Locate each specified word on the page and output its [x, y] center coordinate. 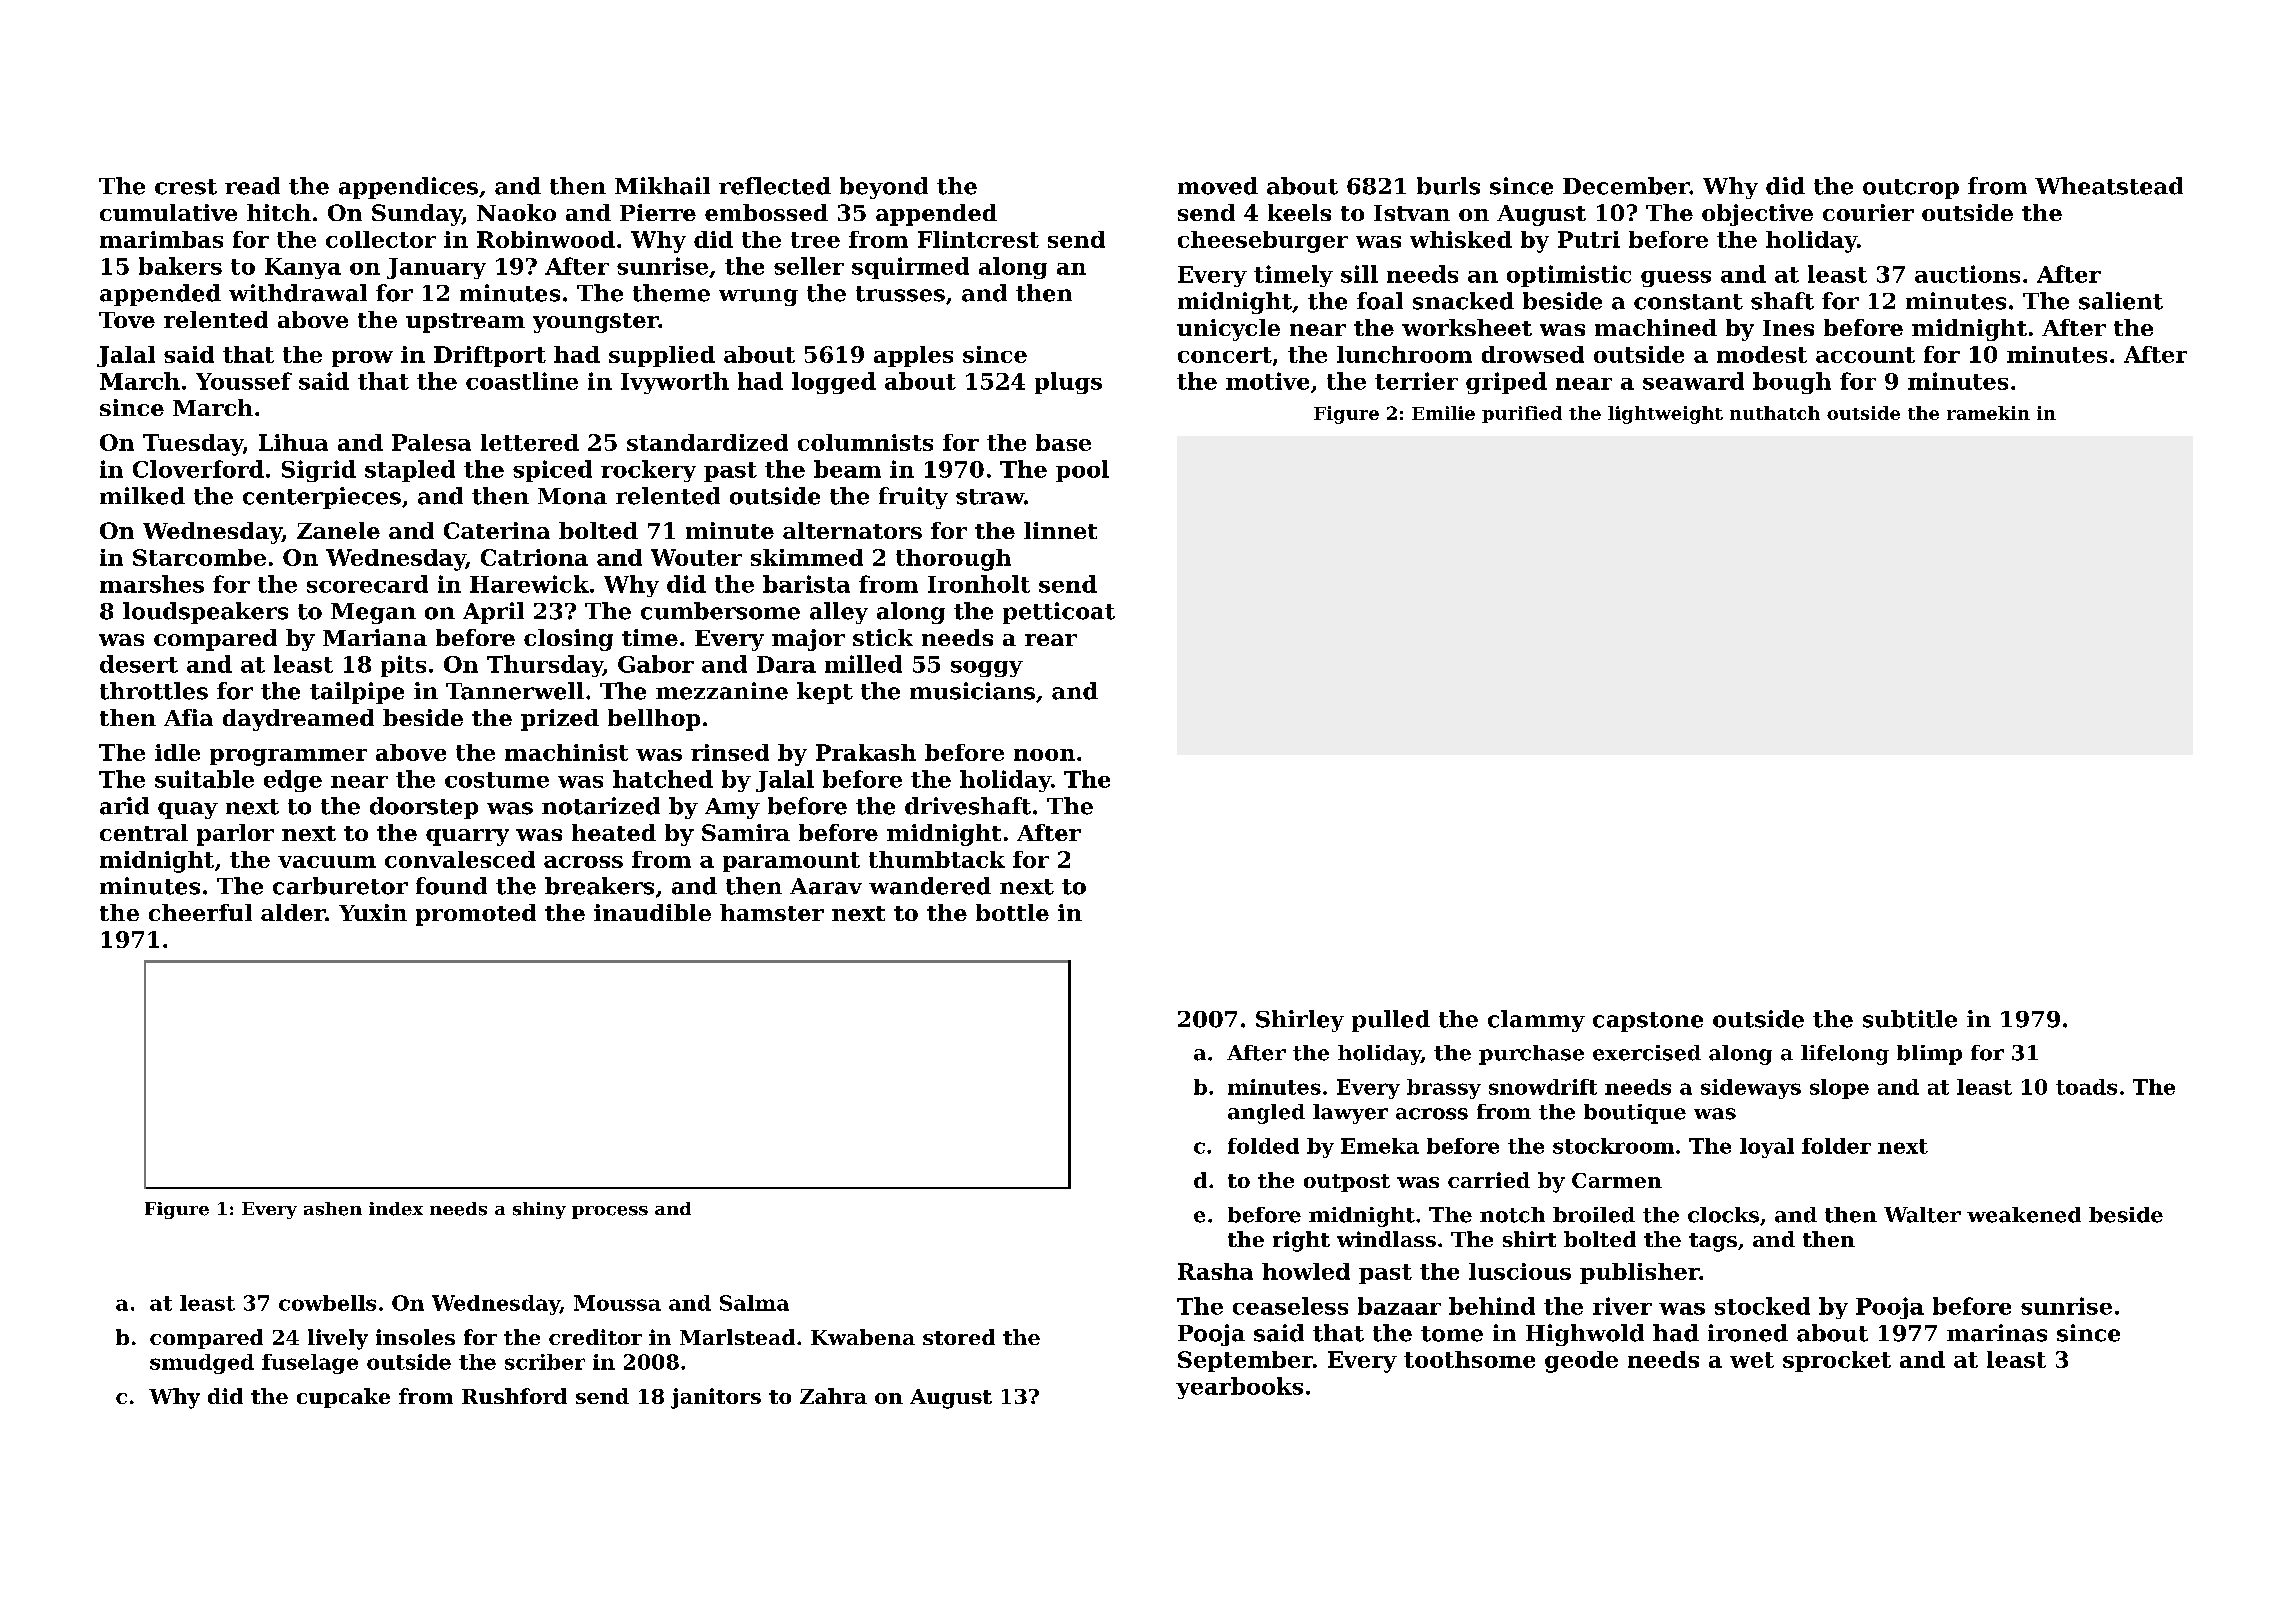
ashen [333, 1209]
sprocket [1837, 1361]
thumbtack [937, 859]
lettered [530, 442]
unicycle [1228, 330]
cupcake [343, 1398]
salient [2121, 301]
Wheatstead [2109, 186]
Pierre [658, 212]
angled [1266, 1114]
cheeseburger [1263, 242]
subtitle [1910, 1019]
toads [2086, 1087]
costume [497, 780]
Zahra [833, 1396]
